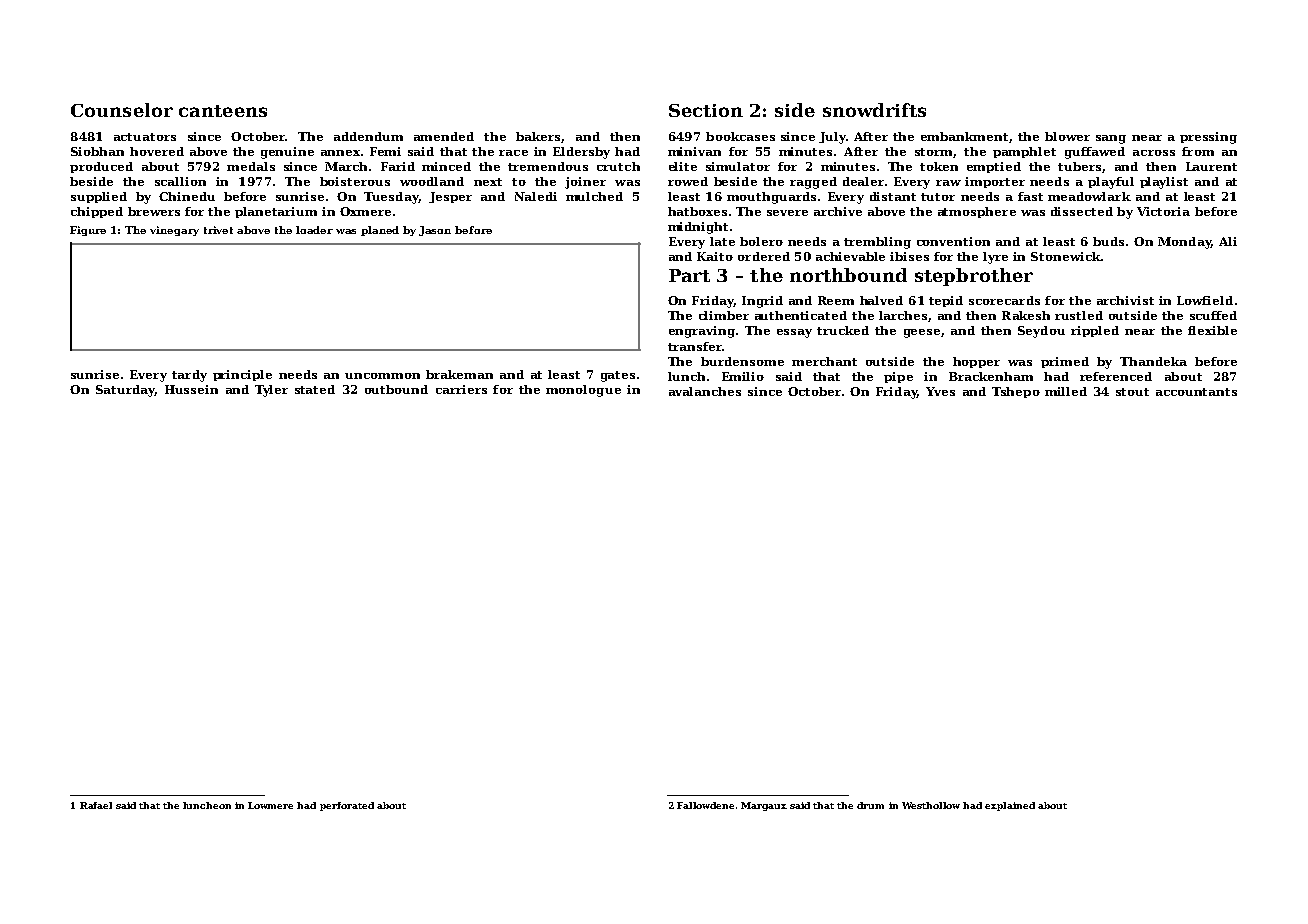 The width and height of the screenshot is (1308, 924). What do you see at coordinates (1164, 183) in the screenshot?
I see `playlist` at bounding box center [1164, 183].
